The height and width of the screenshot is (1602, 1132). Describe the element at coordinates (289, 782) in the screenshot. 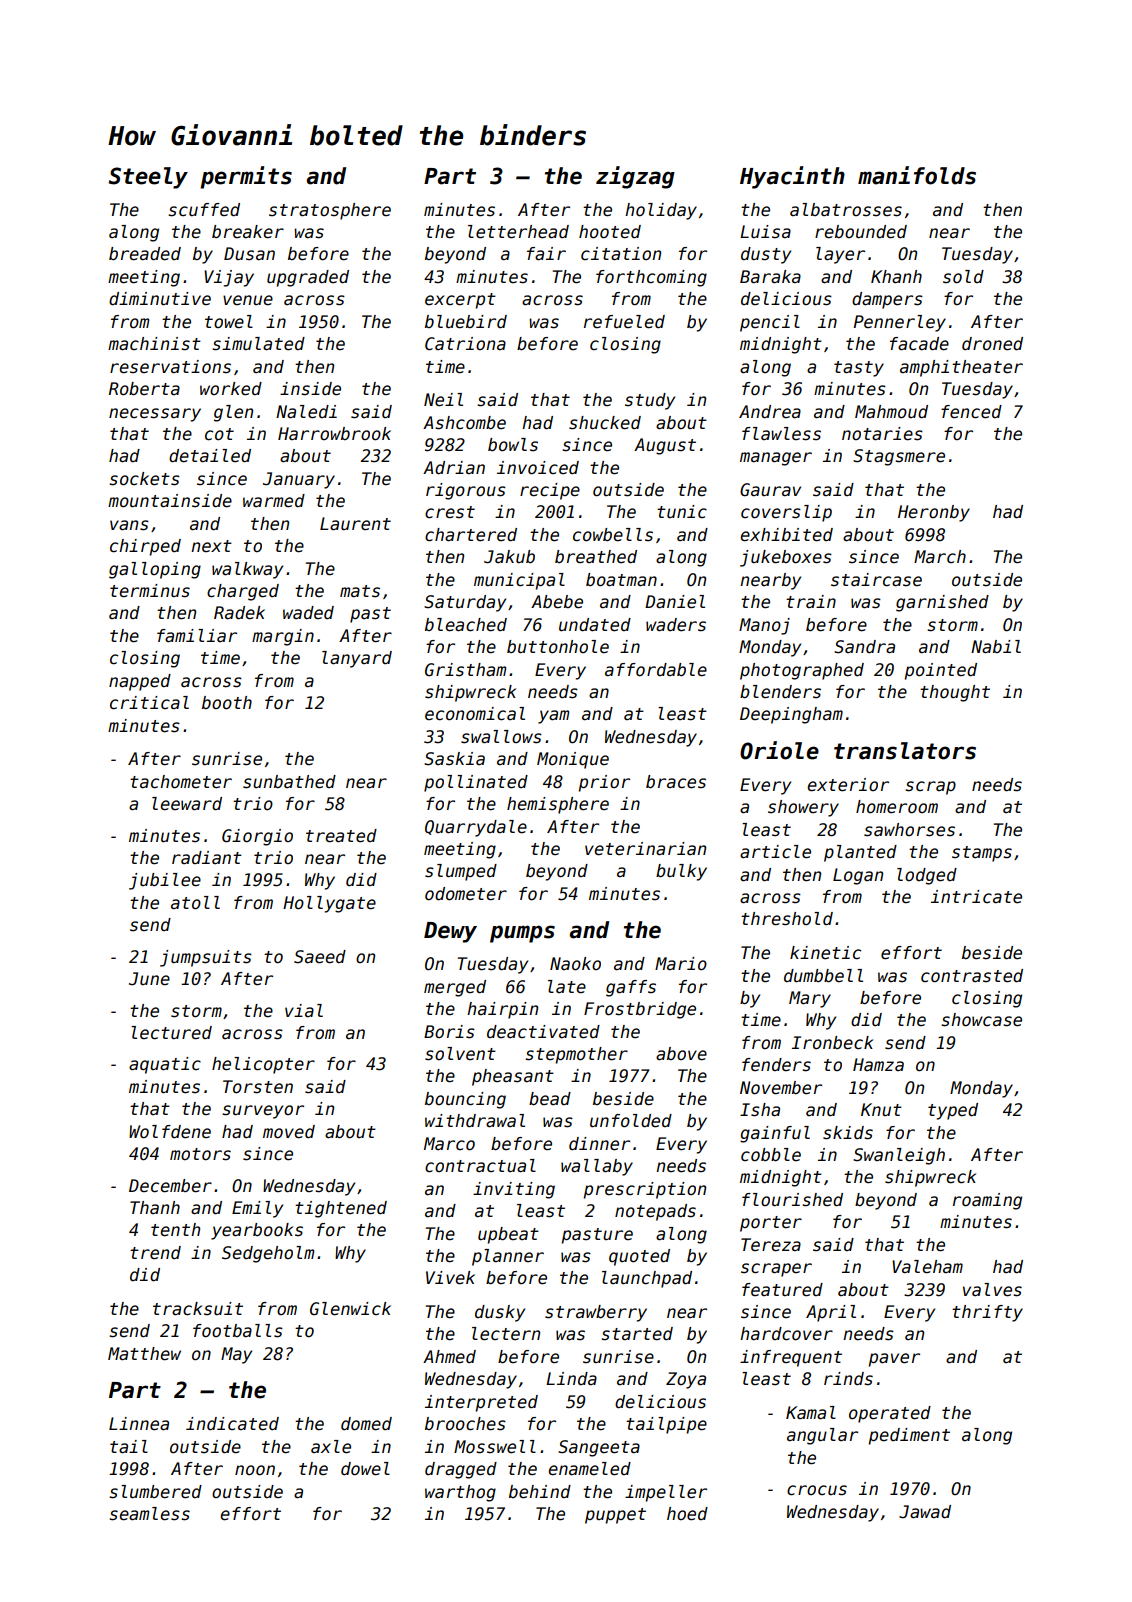

I see `sunbathed` at that location.
